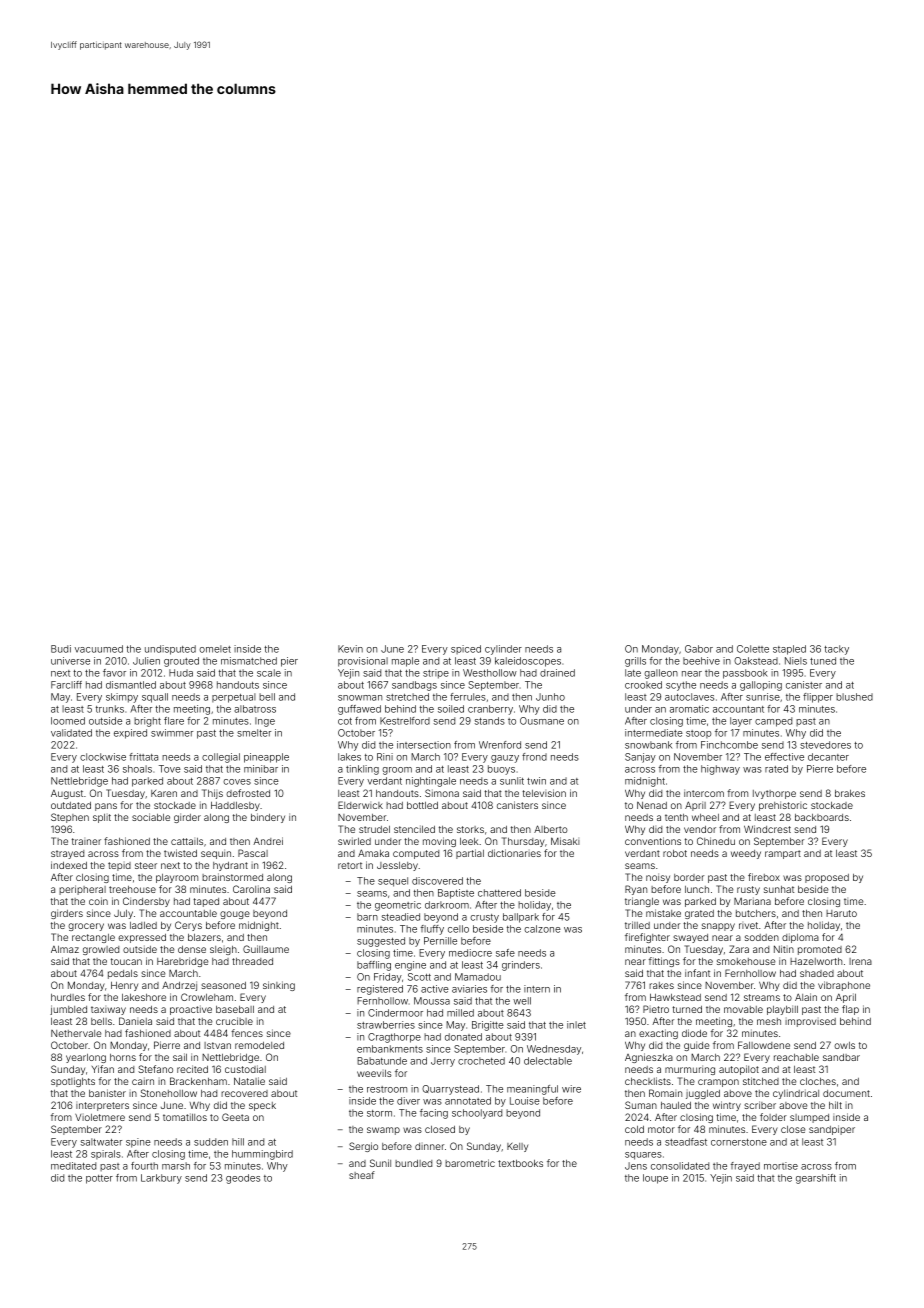 Image resolution: width=924 pixels, height=1308 pixels. What do you see at coordinates (181, 673) in the image?
I see `Huda` at bounding box center [181, 673].
